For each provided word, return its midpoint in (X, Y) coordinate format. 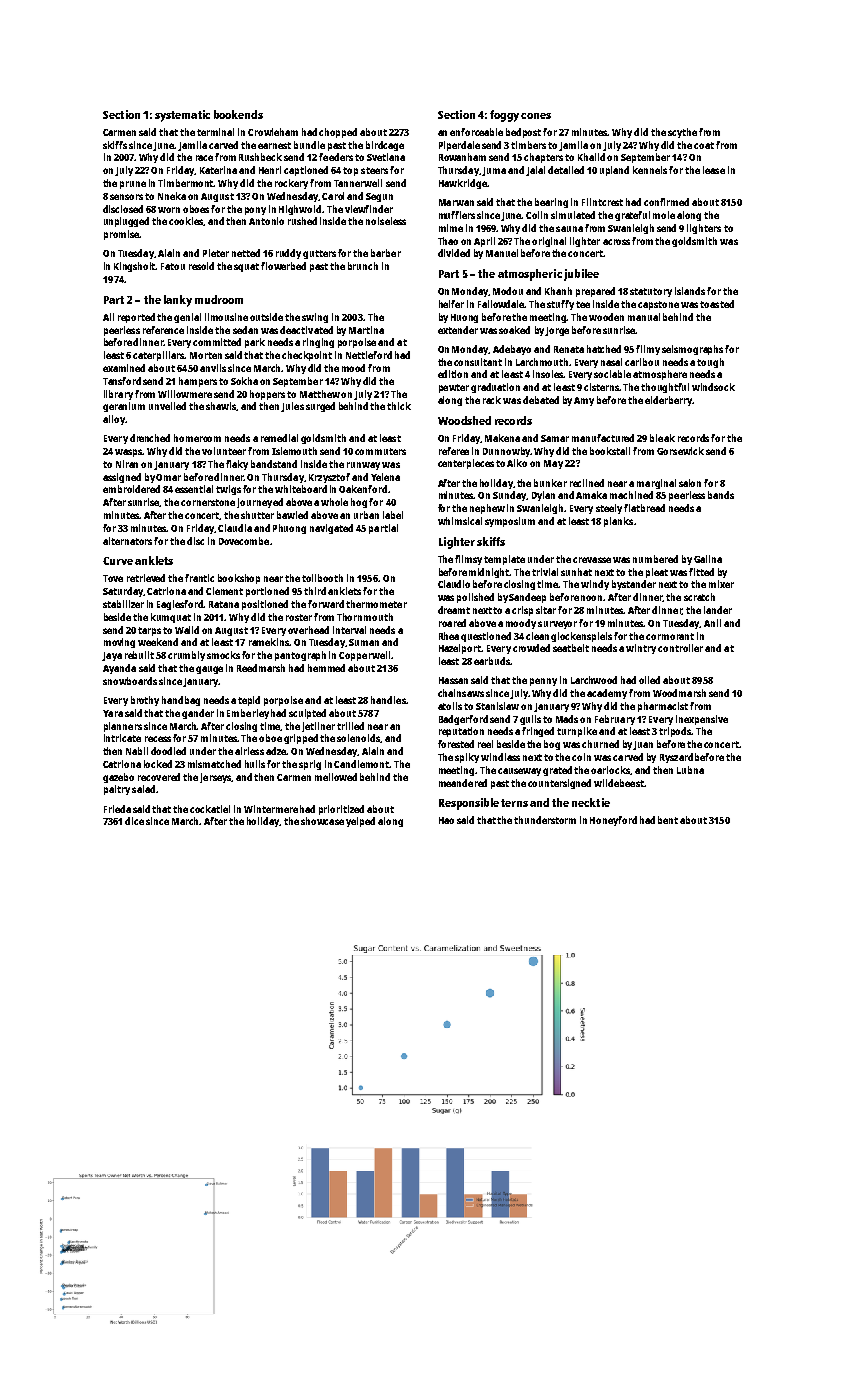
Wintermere (271, 809)
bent (668, 820)
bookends (238, 114)
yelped (360, 822)
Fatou (173, 266)
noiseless (386, 221)
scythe (682, 133)
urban (366, 515)
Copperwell (364, 656)
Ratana (224, 604)
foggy (504, 116)
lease (714, 170)
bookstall (610, 451)
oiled (649, 680)
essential (194, 489)
